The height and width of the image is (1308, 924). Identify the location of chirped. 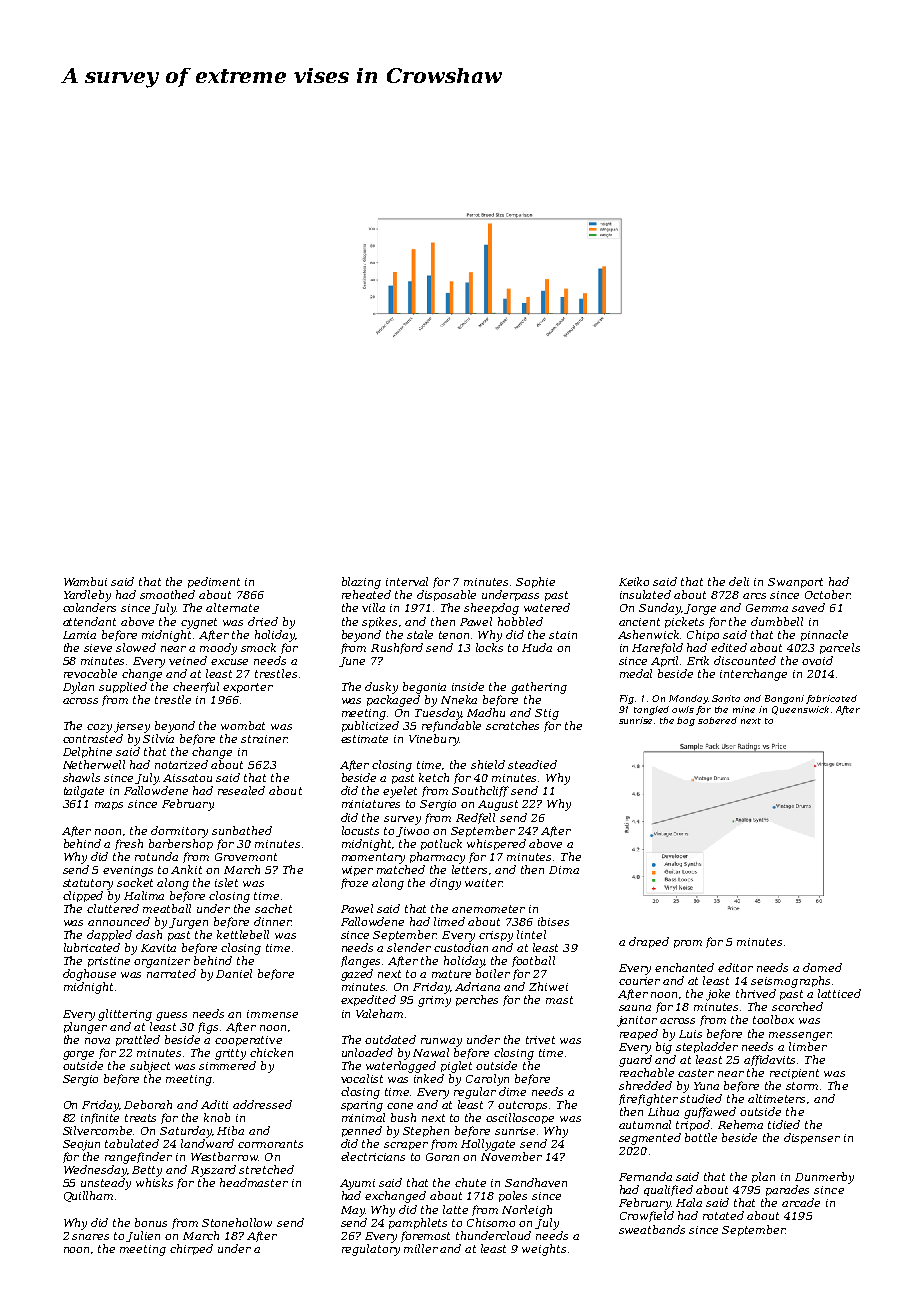
(191, 1249).
